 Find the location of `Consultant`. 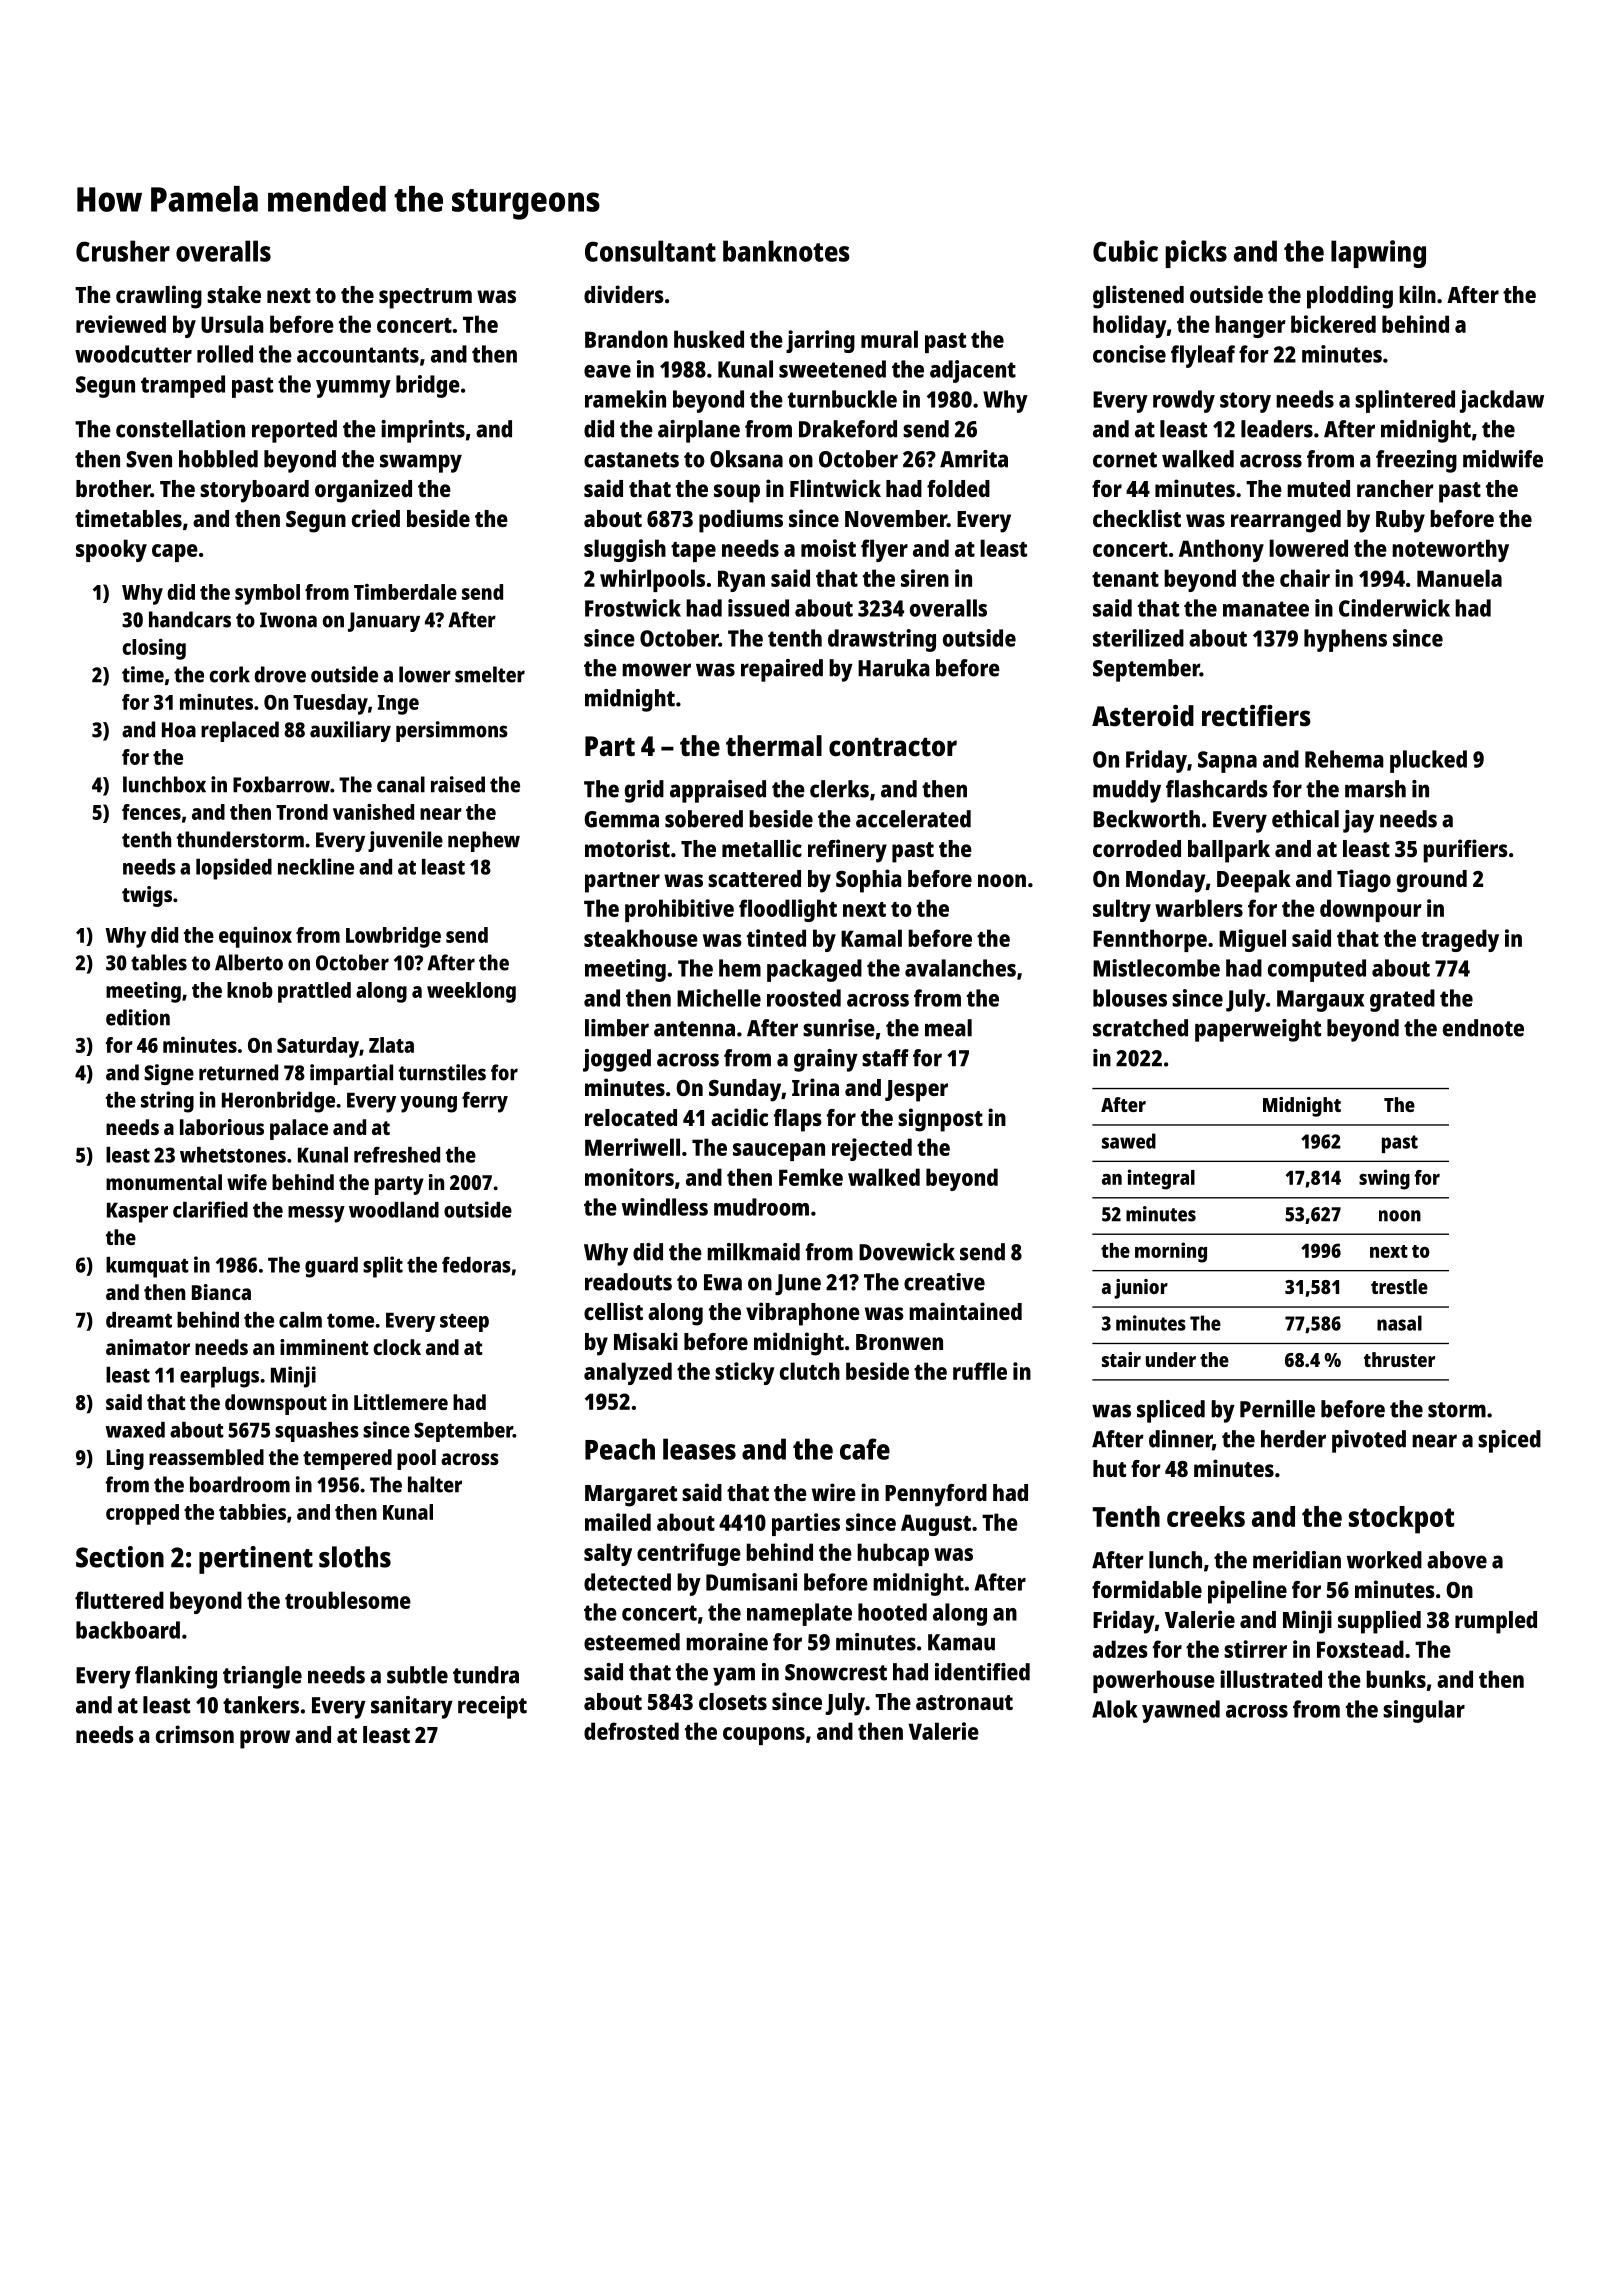

Consultant is located at coordinates (650, 251).
